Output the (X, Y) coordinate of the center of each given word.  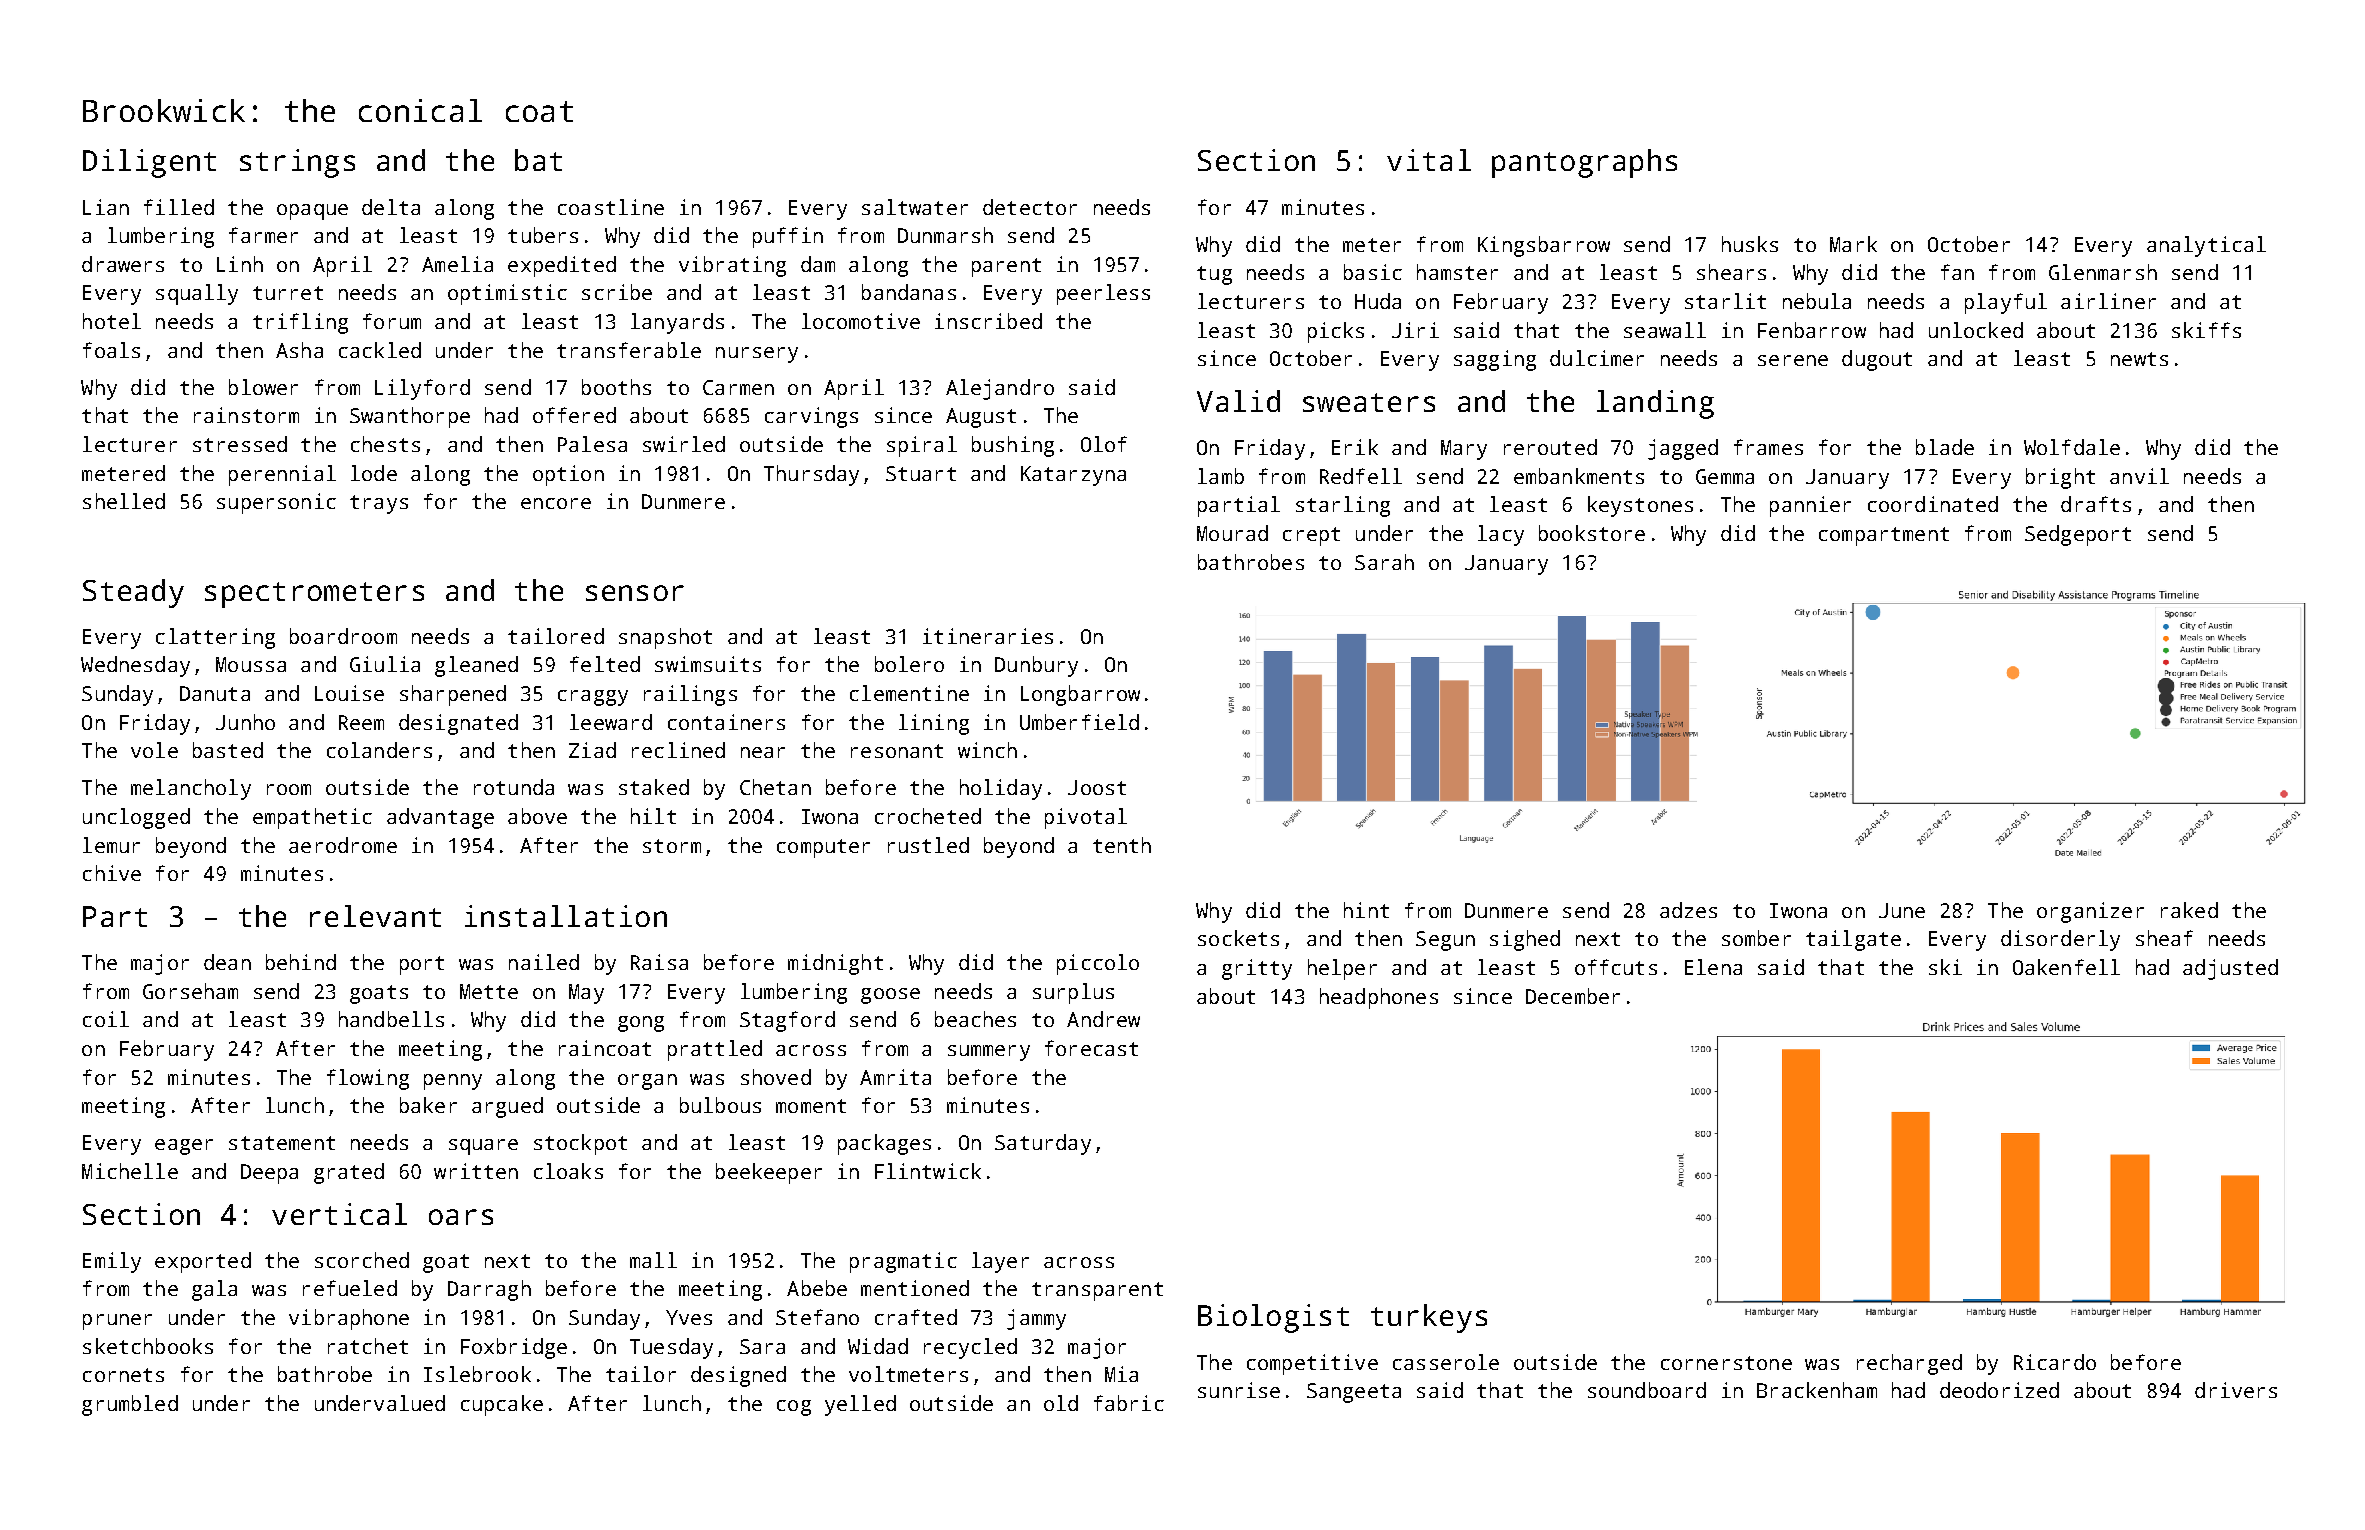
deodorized (1999, 1390)
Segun (1445, 941)
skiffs (2206, 330)
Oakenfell (2066, 967)
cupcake (502, 1405)
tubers (543, 235)
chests (385, 444)
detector (1030, 207)
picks (1336, 332)
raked (2189, 910)
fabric (1129, 1403)
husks (1750, 244)
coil (106, 1019)
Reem (361, 722)
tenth (1122, 845)
